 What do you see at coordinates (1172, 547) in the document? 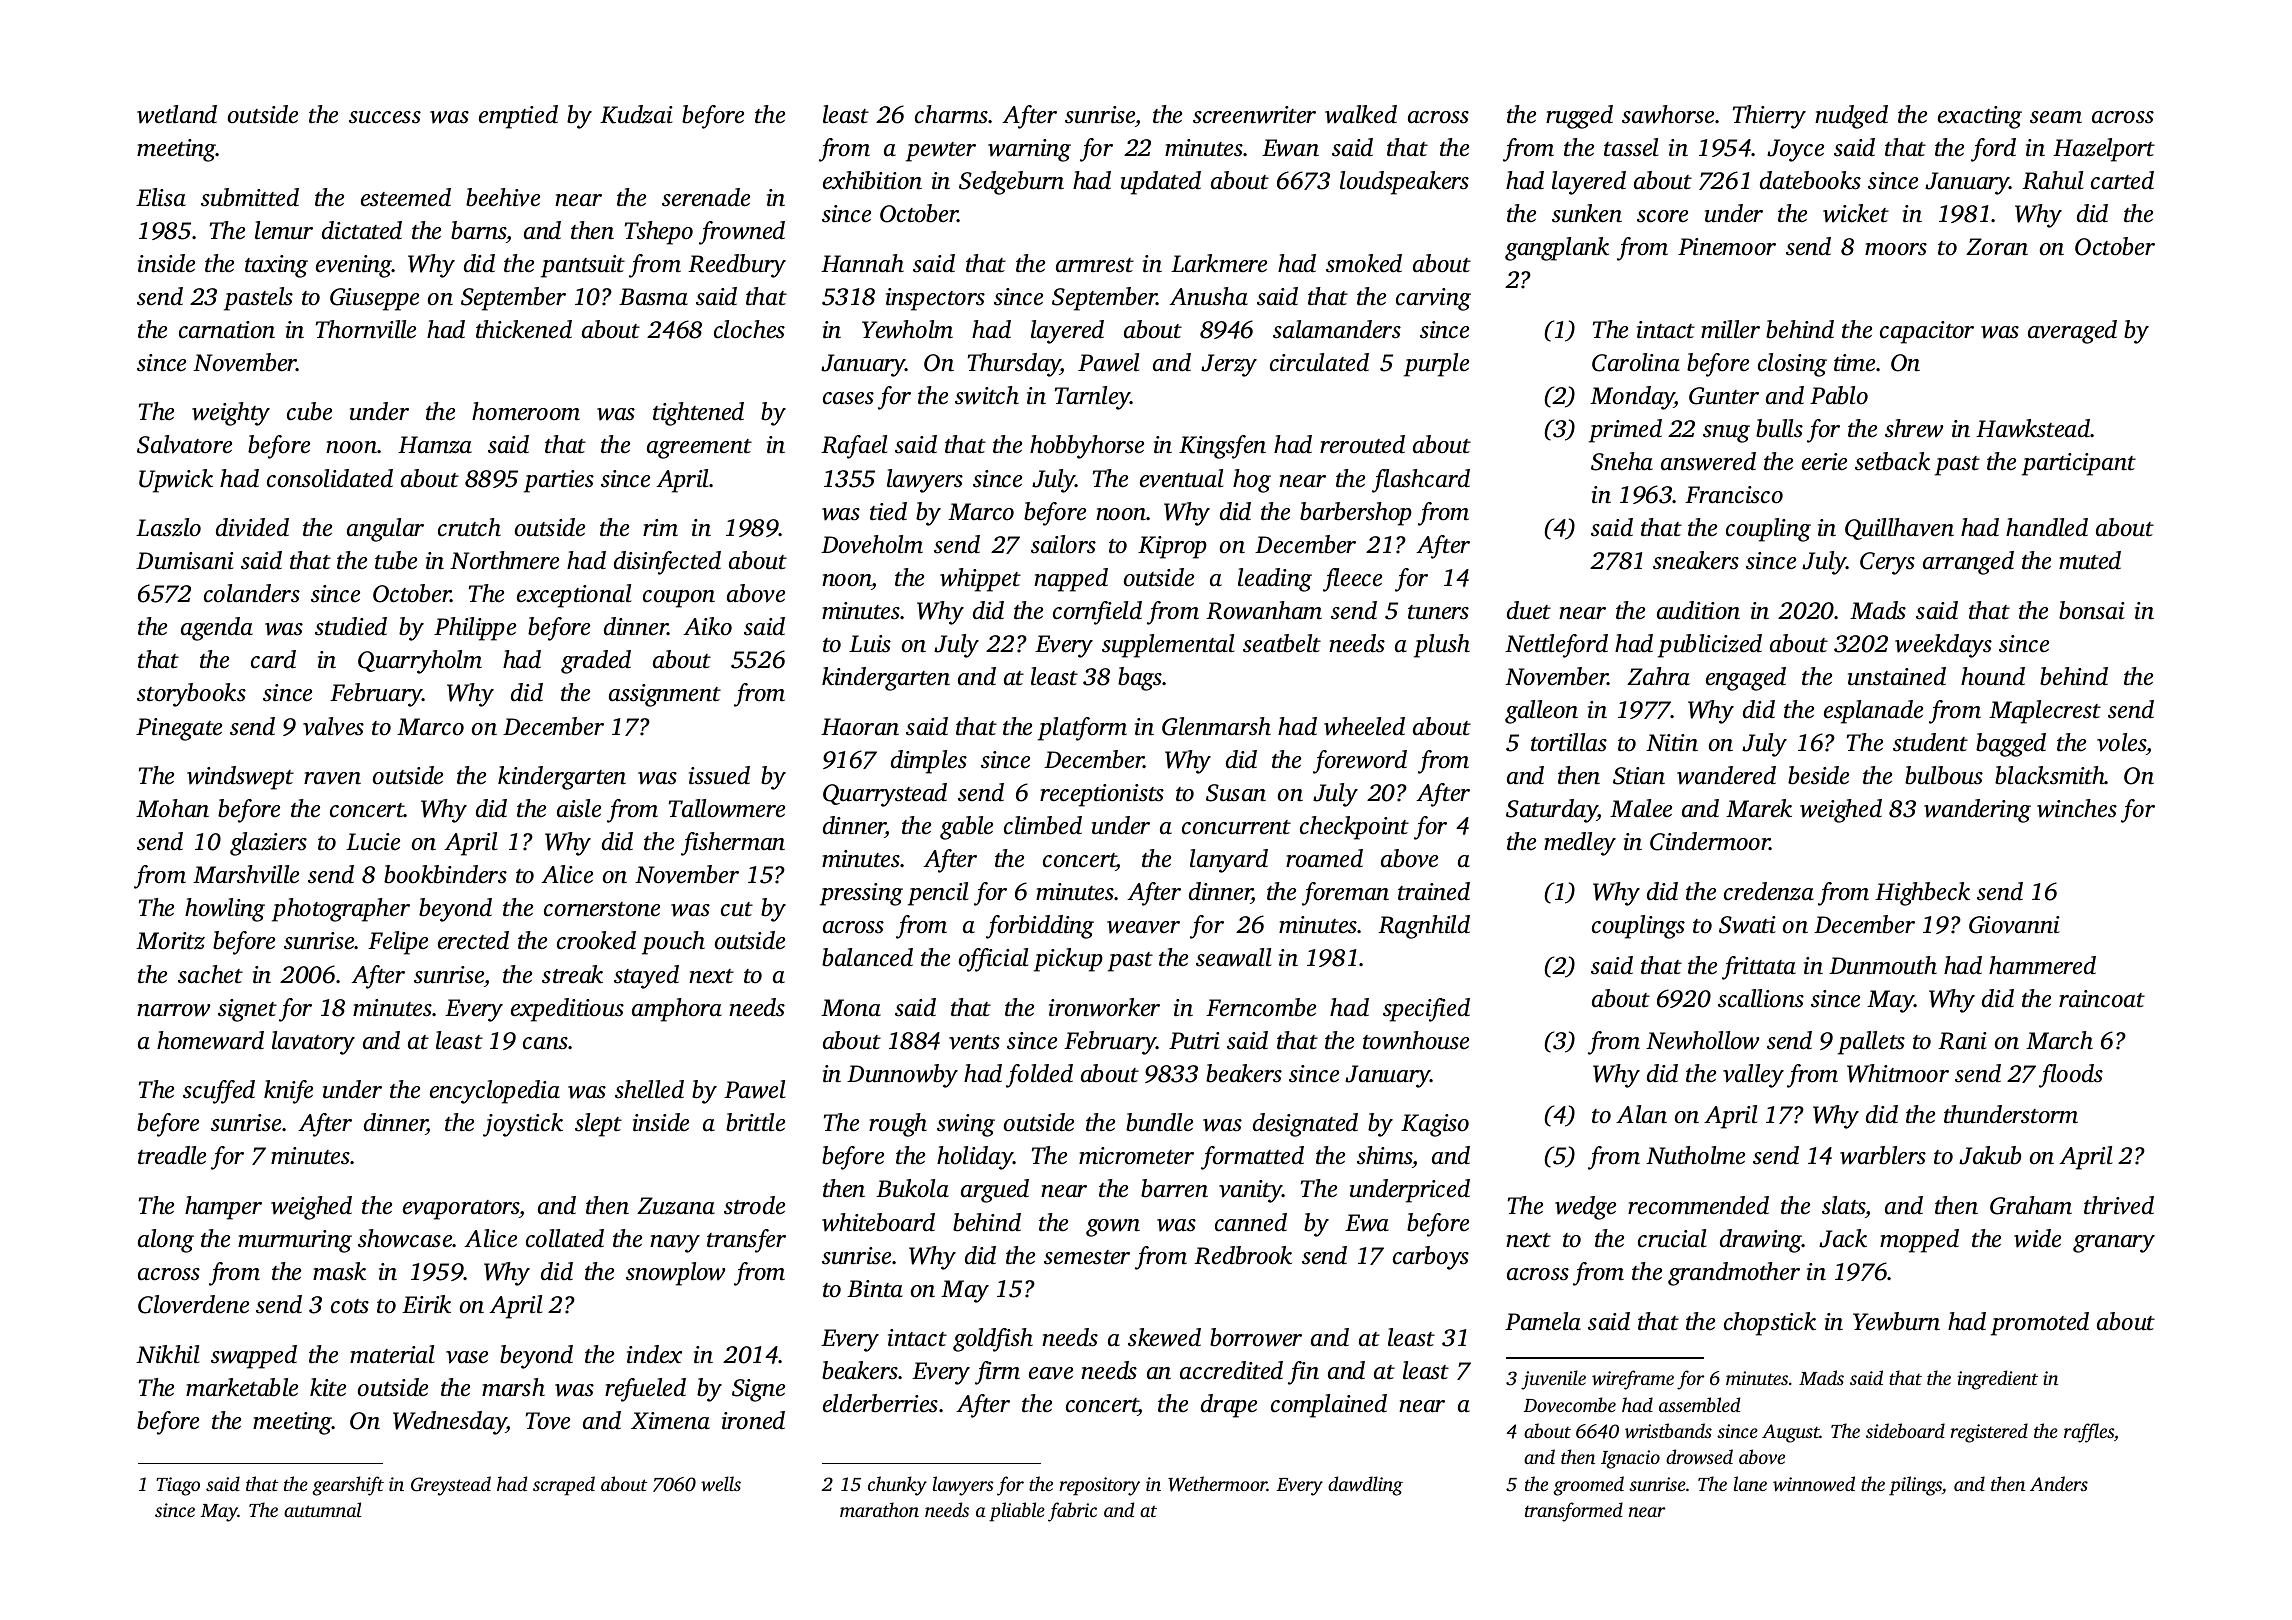
I see `Kiprop` at bounding box center [1172, 547].
